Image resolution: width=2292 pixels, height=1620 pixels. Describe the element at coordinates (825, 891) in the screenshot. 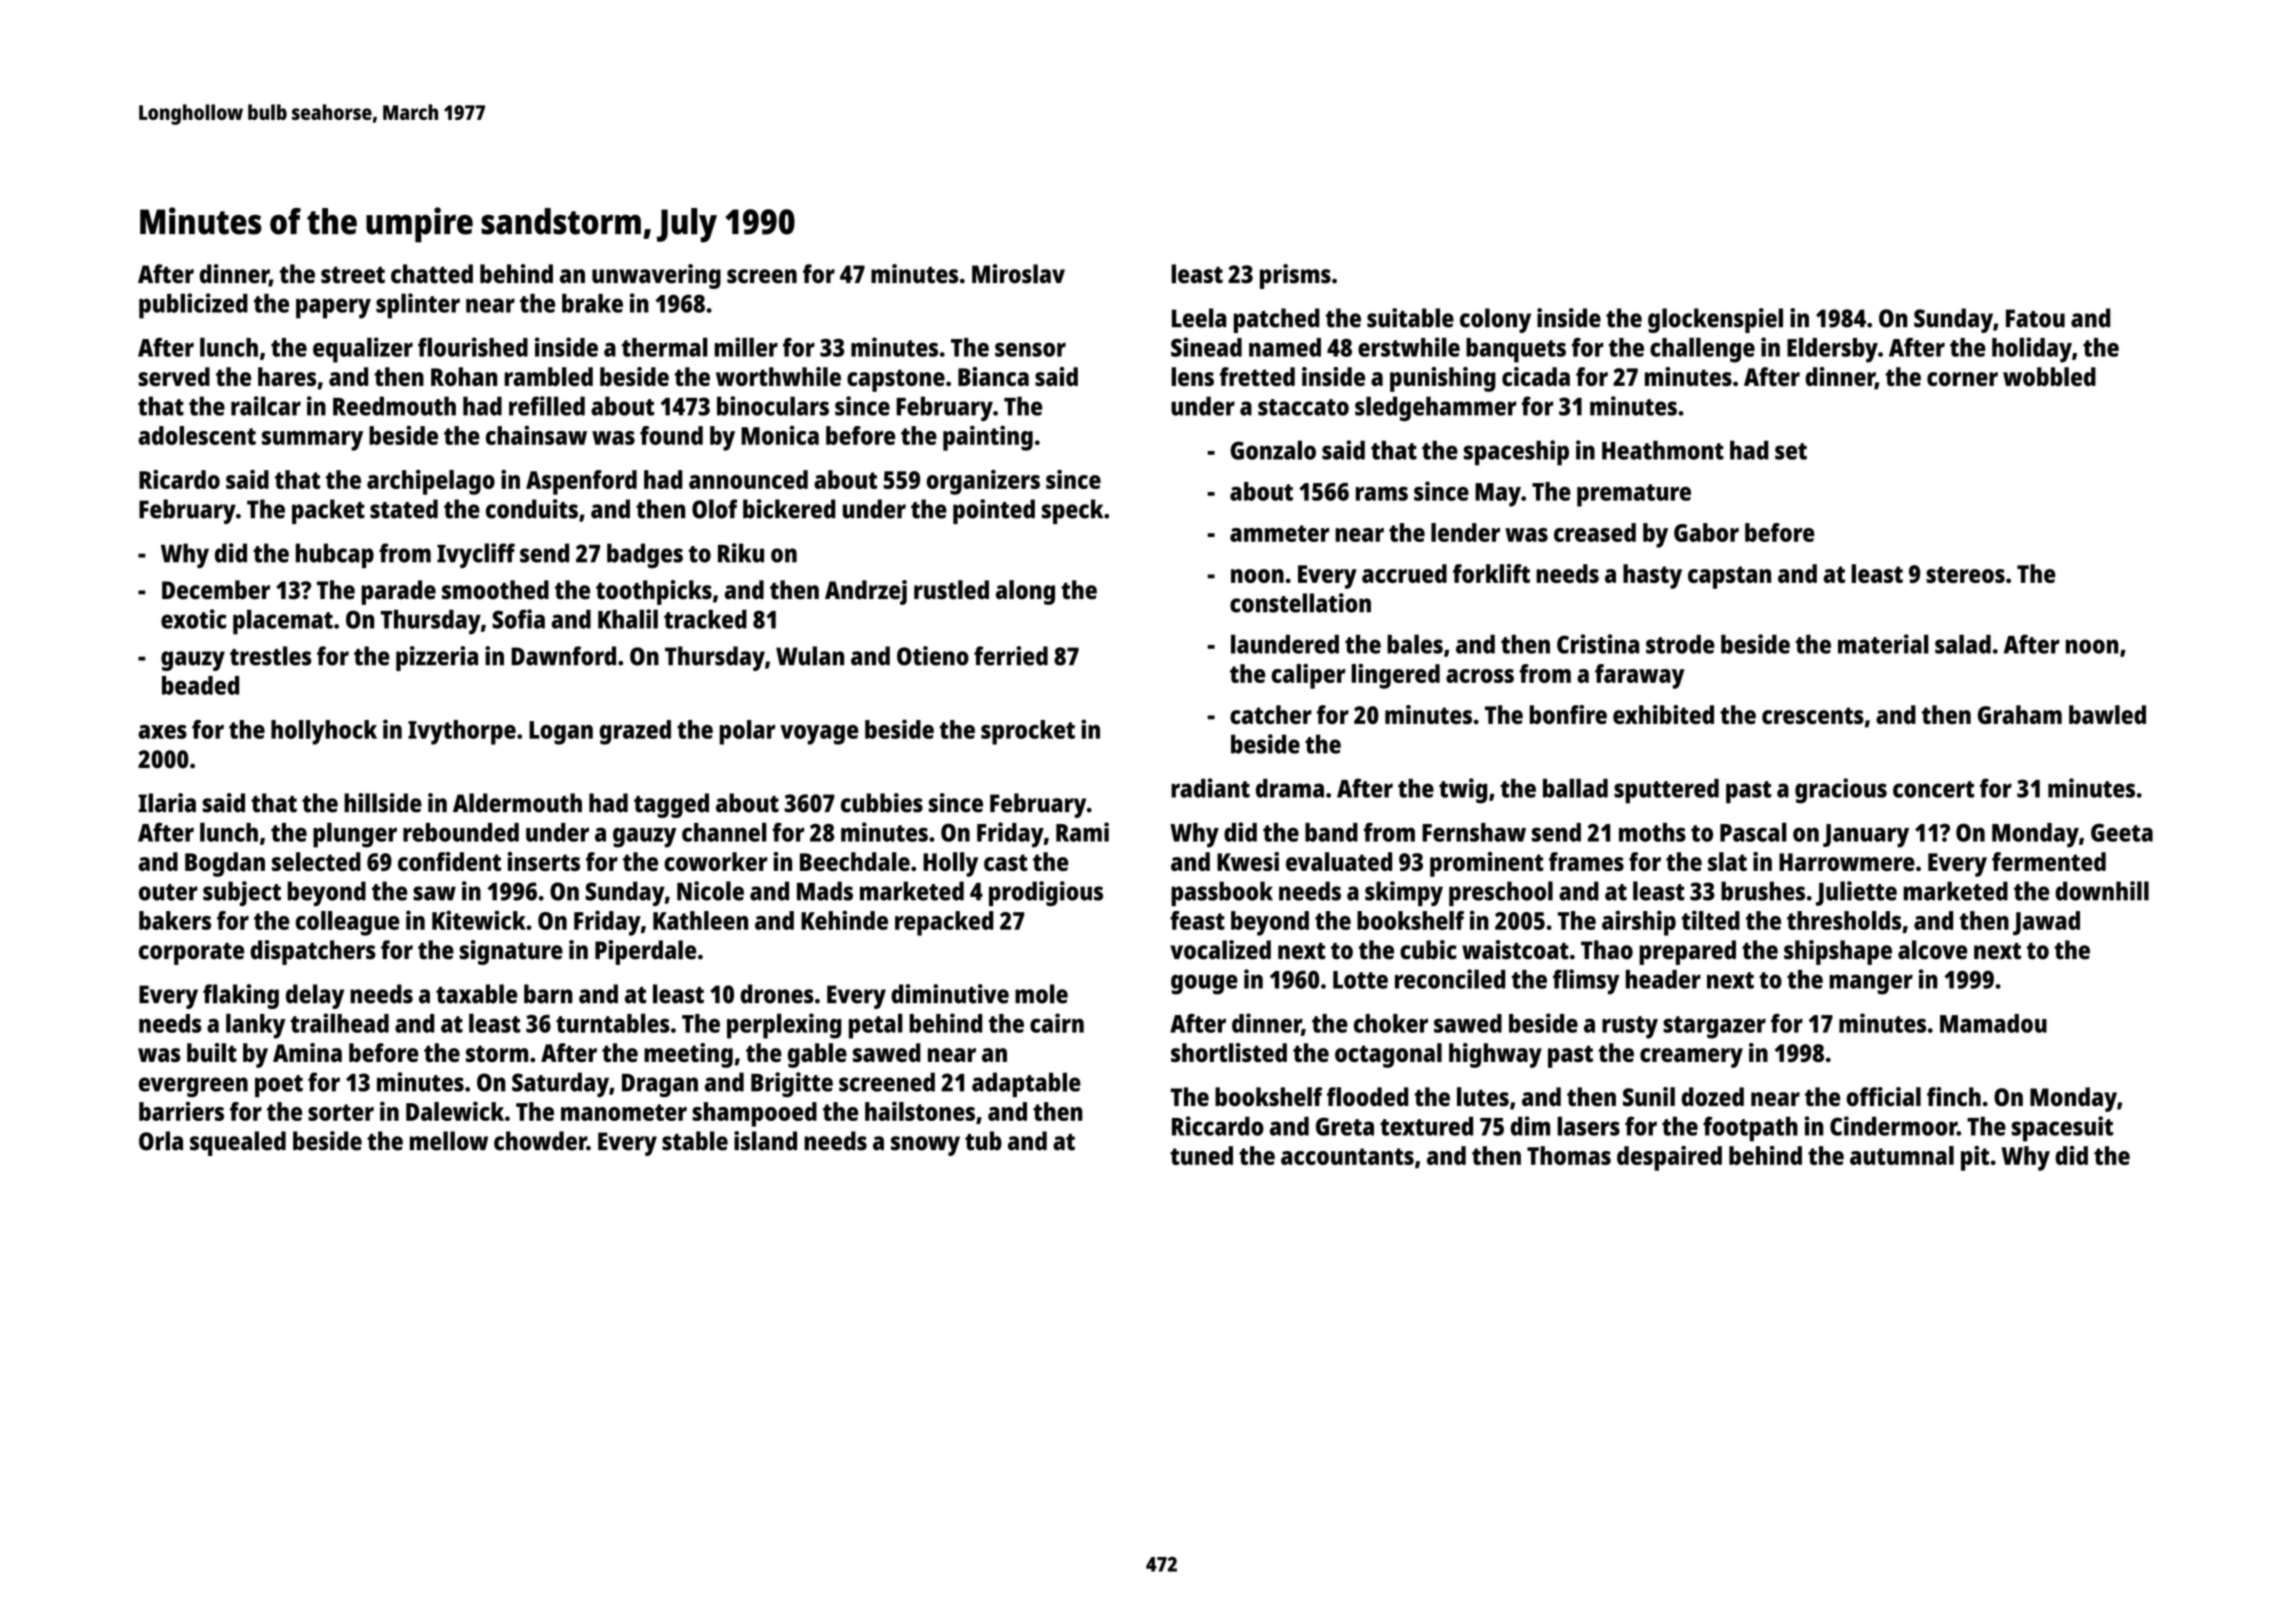

I see `Mads` at that location.
